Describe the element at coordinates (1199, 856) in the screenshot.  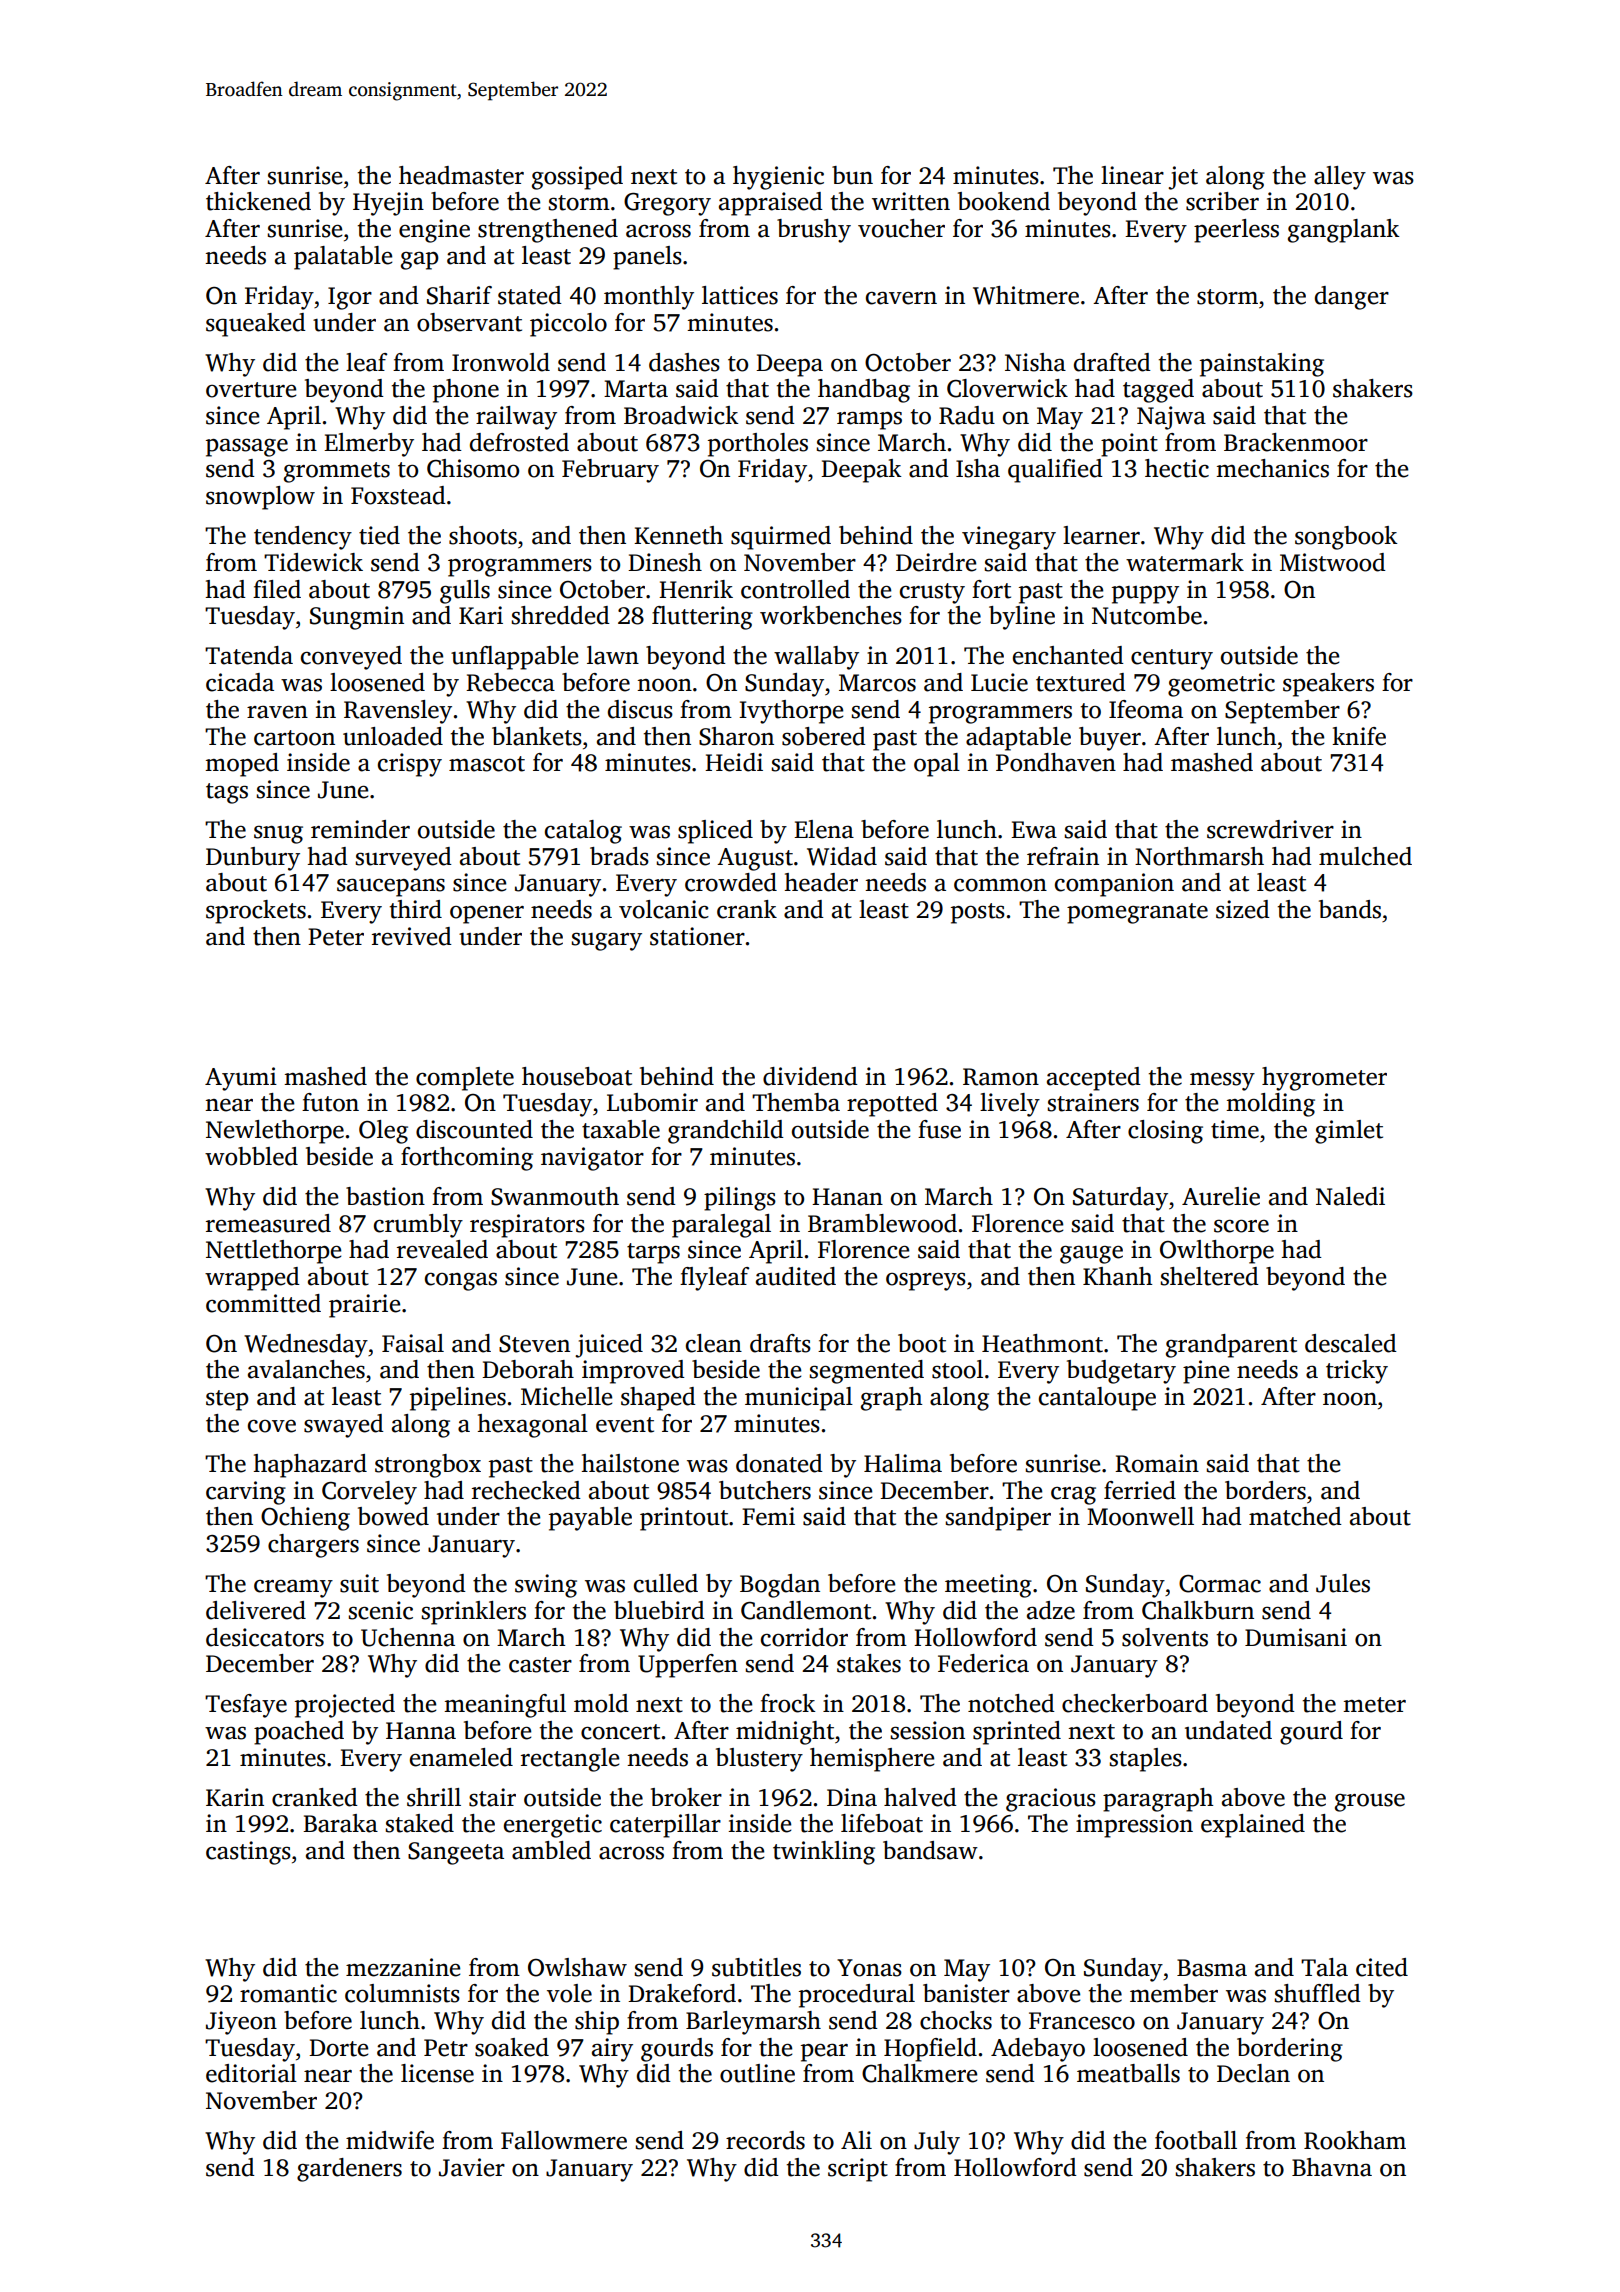
I see `Northmarsh` at that location.
